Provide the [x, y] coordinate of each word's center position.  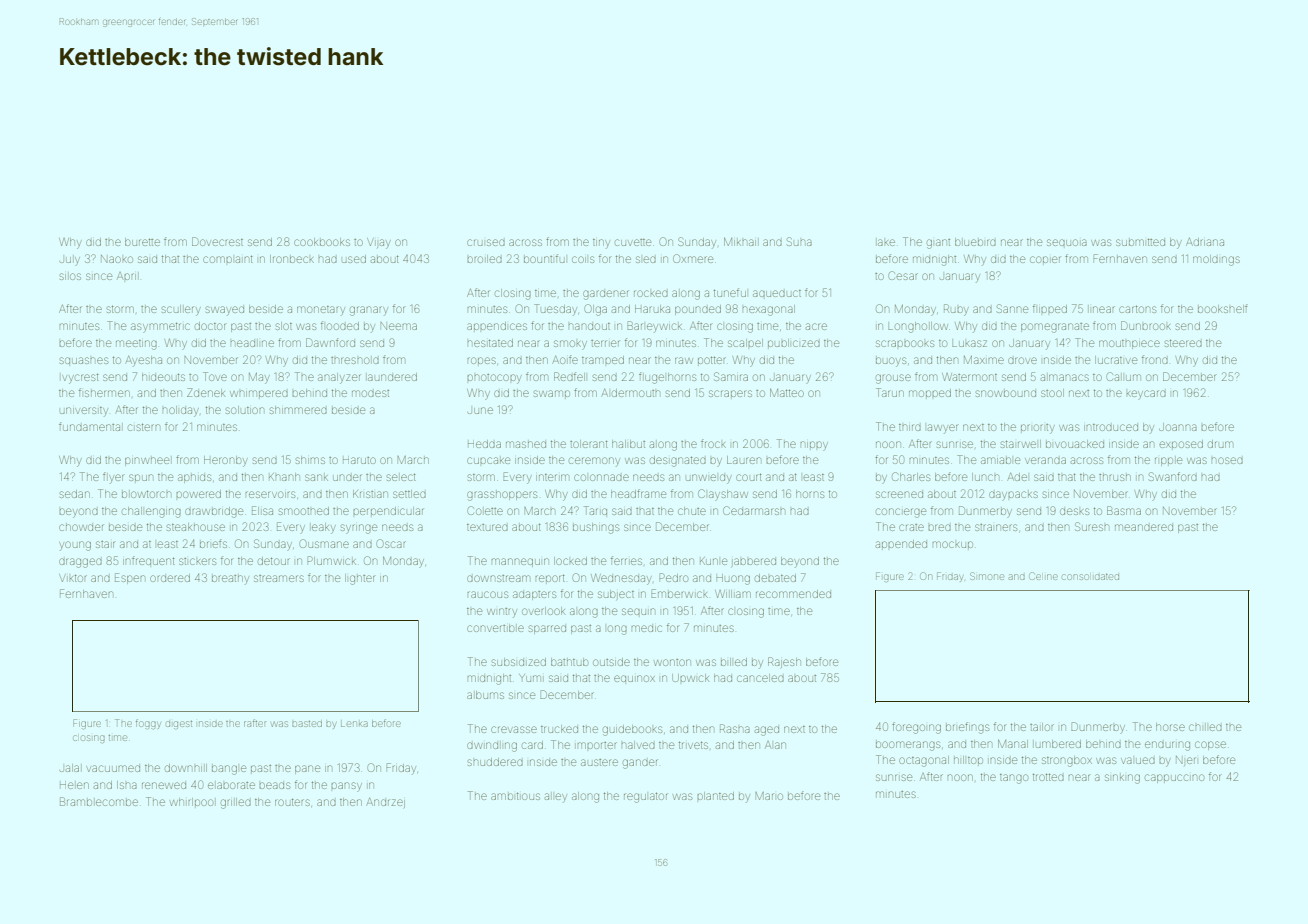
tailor [1042, 727]
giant [938, 244]
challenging [151, 512]
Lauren [744, 460]
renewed [164, 785]
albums [485, 695]
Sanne [1012, 308]
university [84, 411]
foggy [148, 724]
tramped [603, 360]
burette [142, 242]
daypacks [1013, 496]
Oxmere [693, 258]
